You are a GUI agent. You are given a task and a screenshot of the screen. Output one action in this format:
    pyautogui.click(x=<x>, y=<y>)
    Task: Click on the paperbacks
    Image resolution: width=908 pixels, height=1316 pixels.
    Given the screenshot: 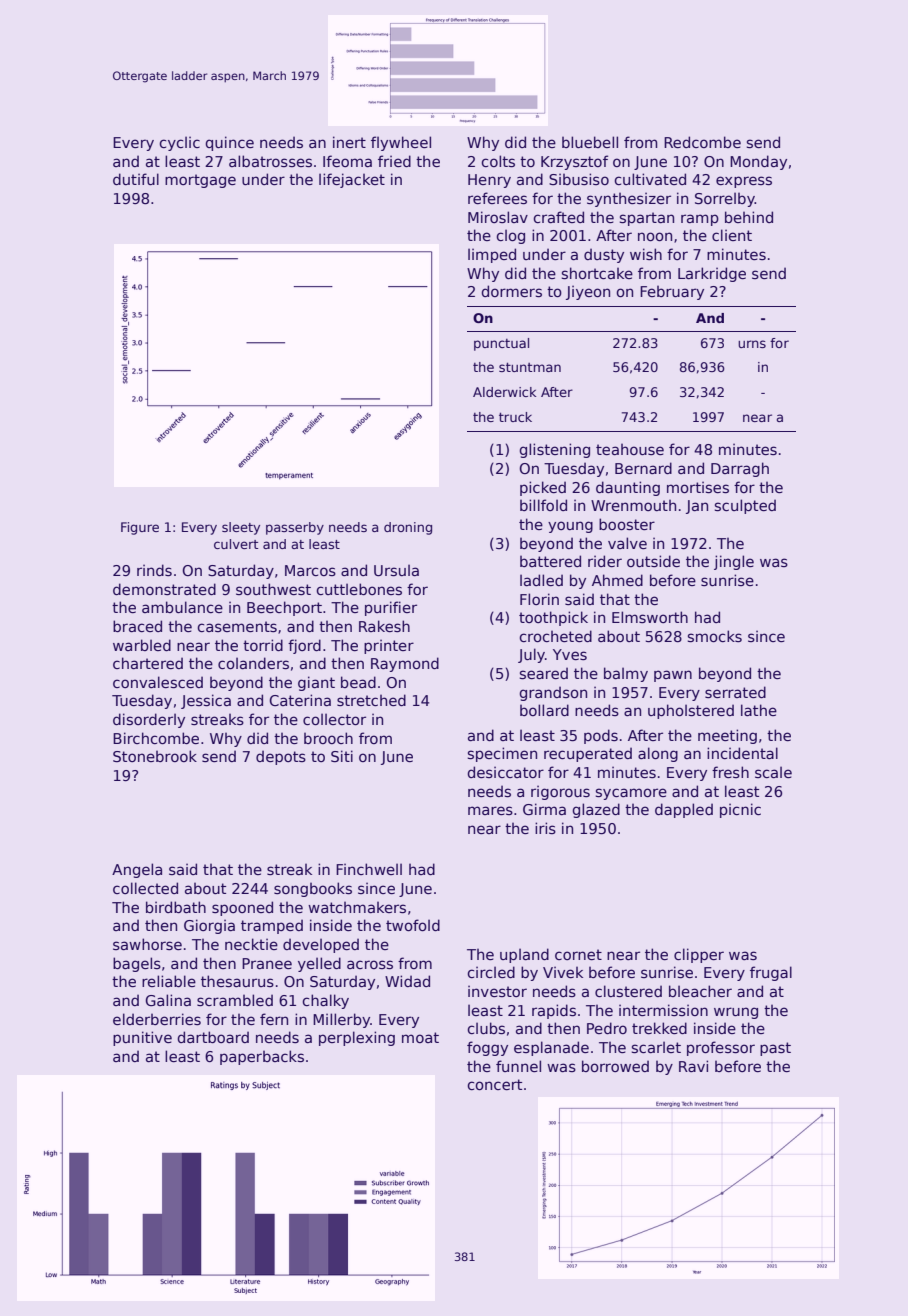 What is the action you would take?
    pyautogui.click(x=262, y=1057)
